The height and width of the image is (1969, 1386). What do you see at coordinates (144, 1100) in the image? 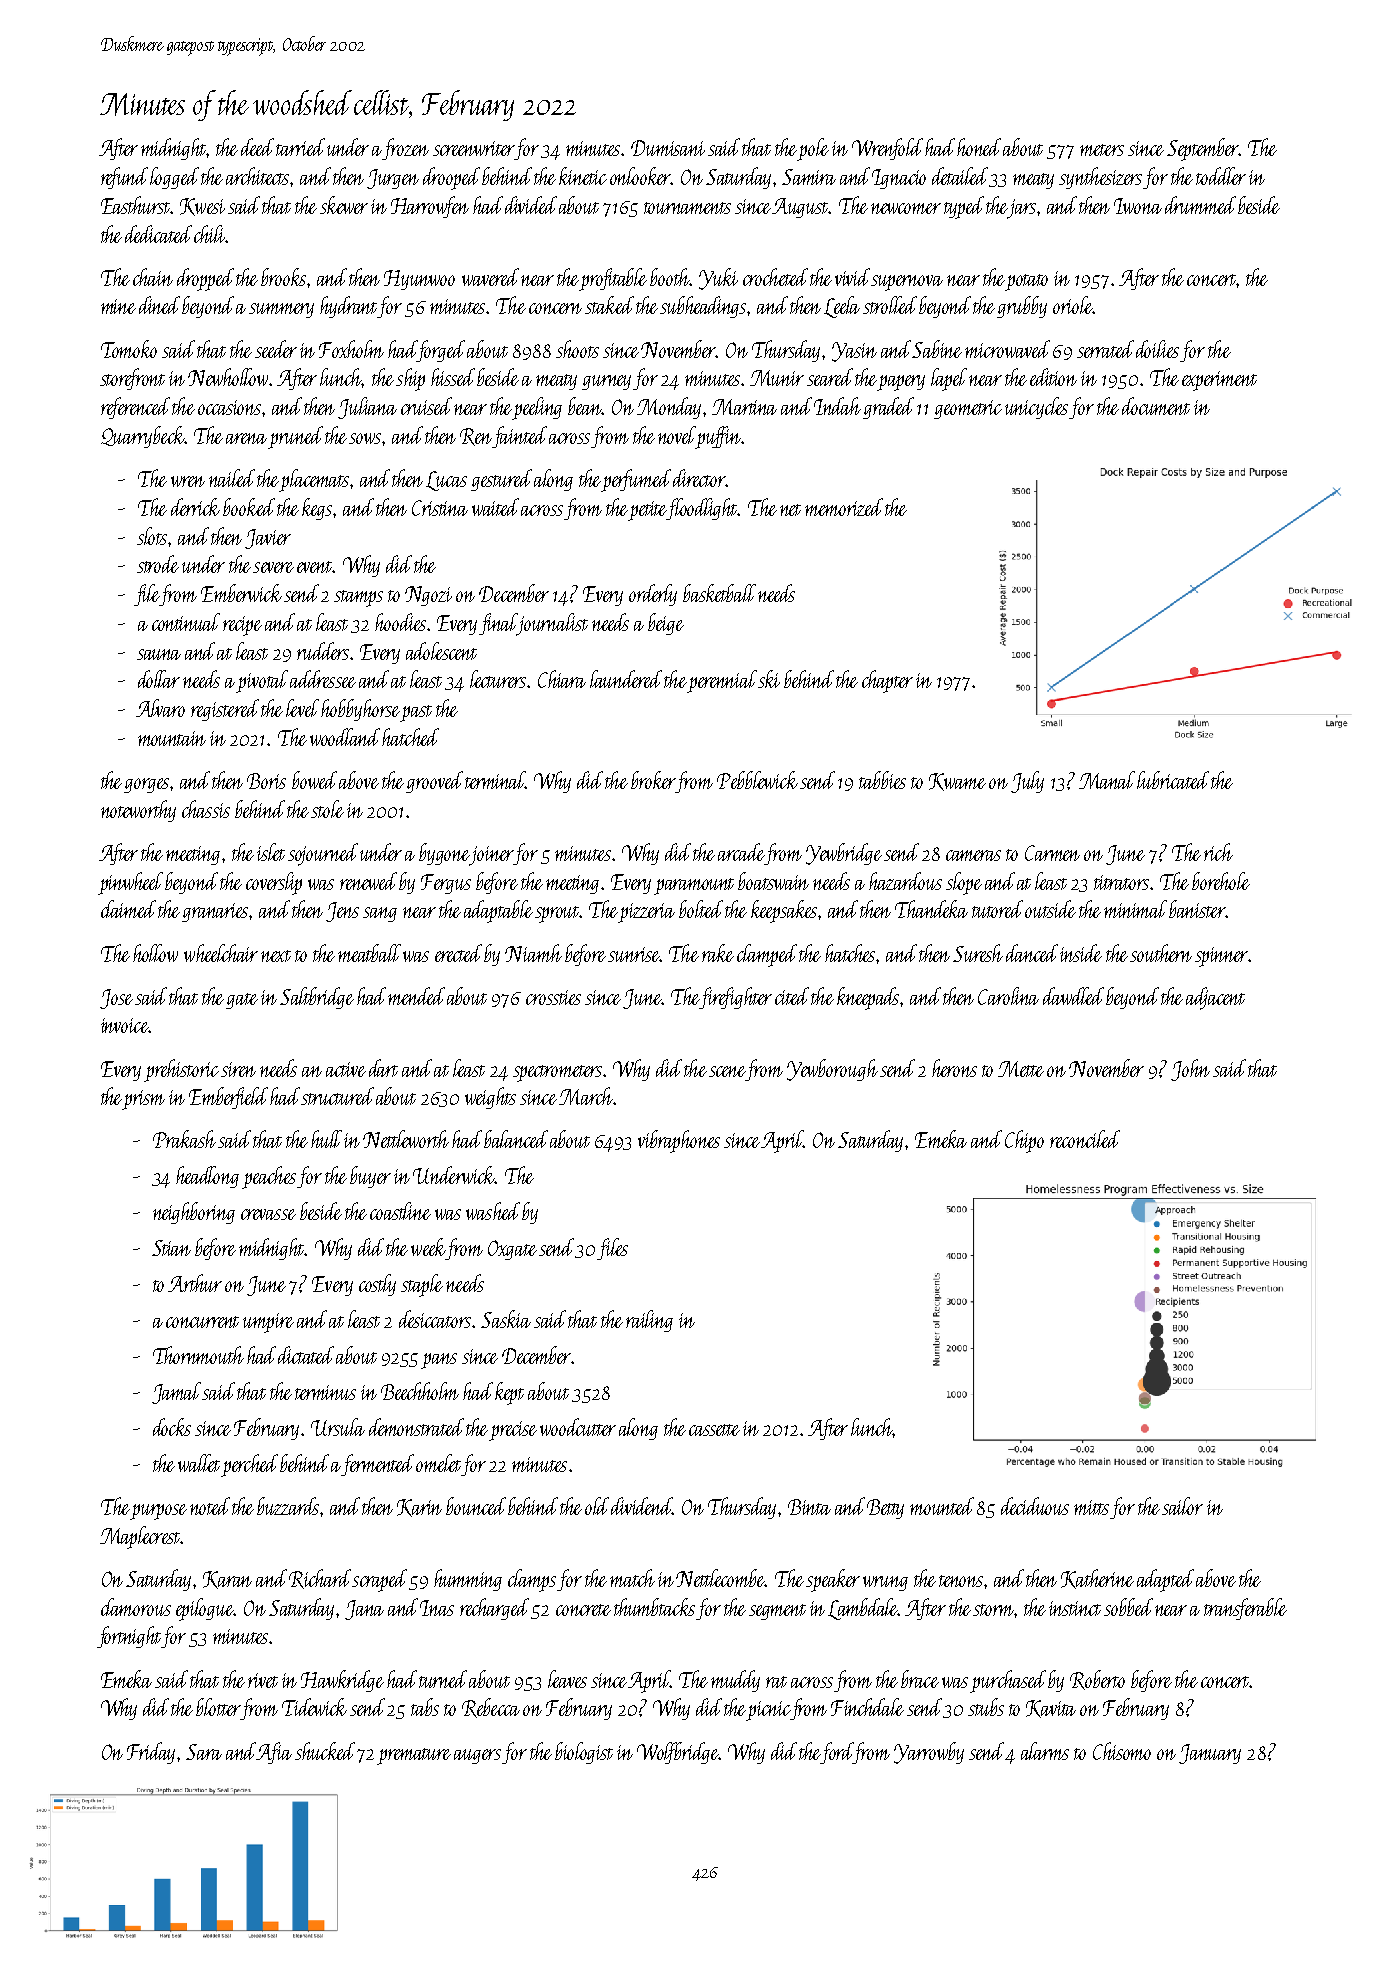
I see `prism` at bounding box center [144, 1100].
